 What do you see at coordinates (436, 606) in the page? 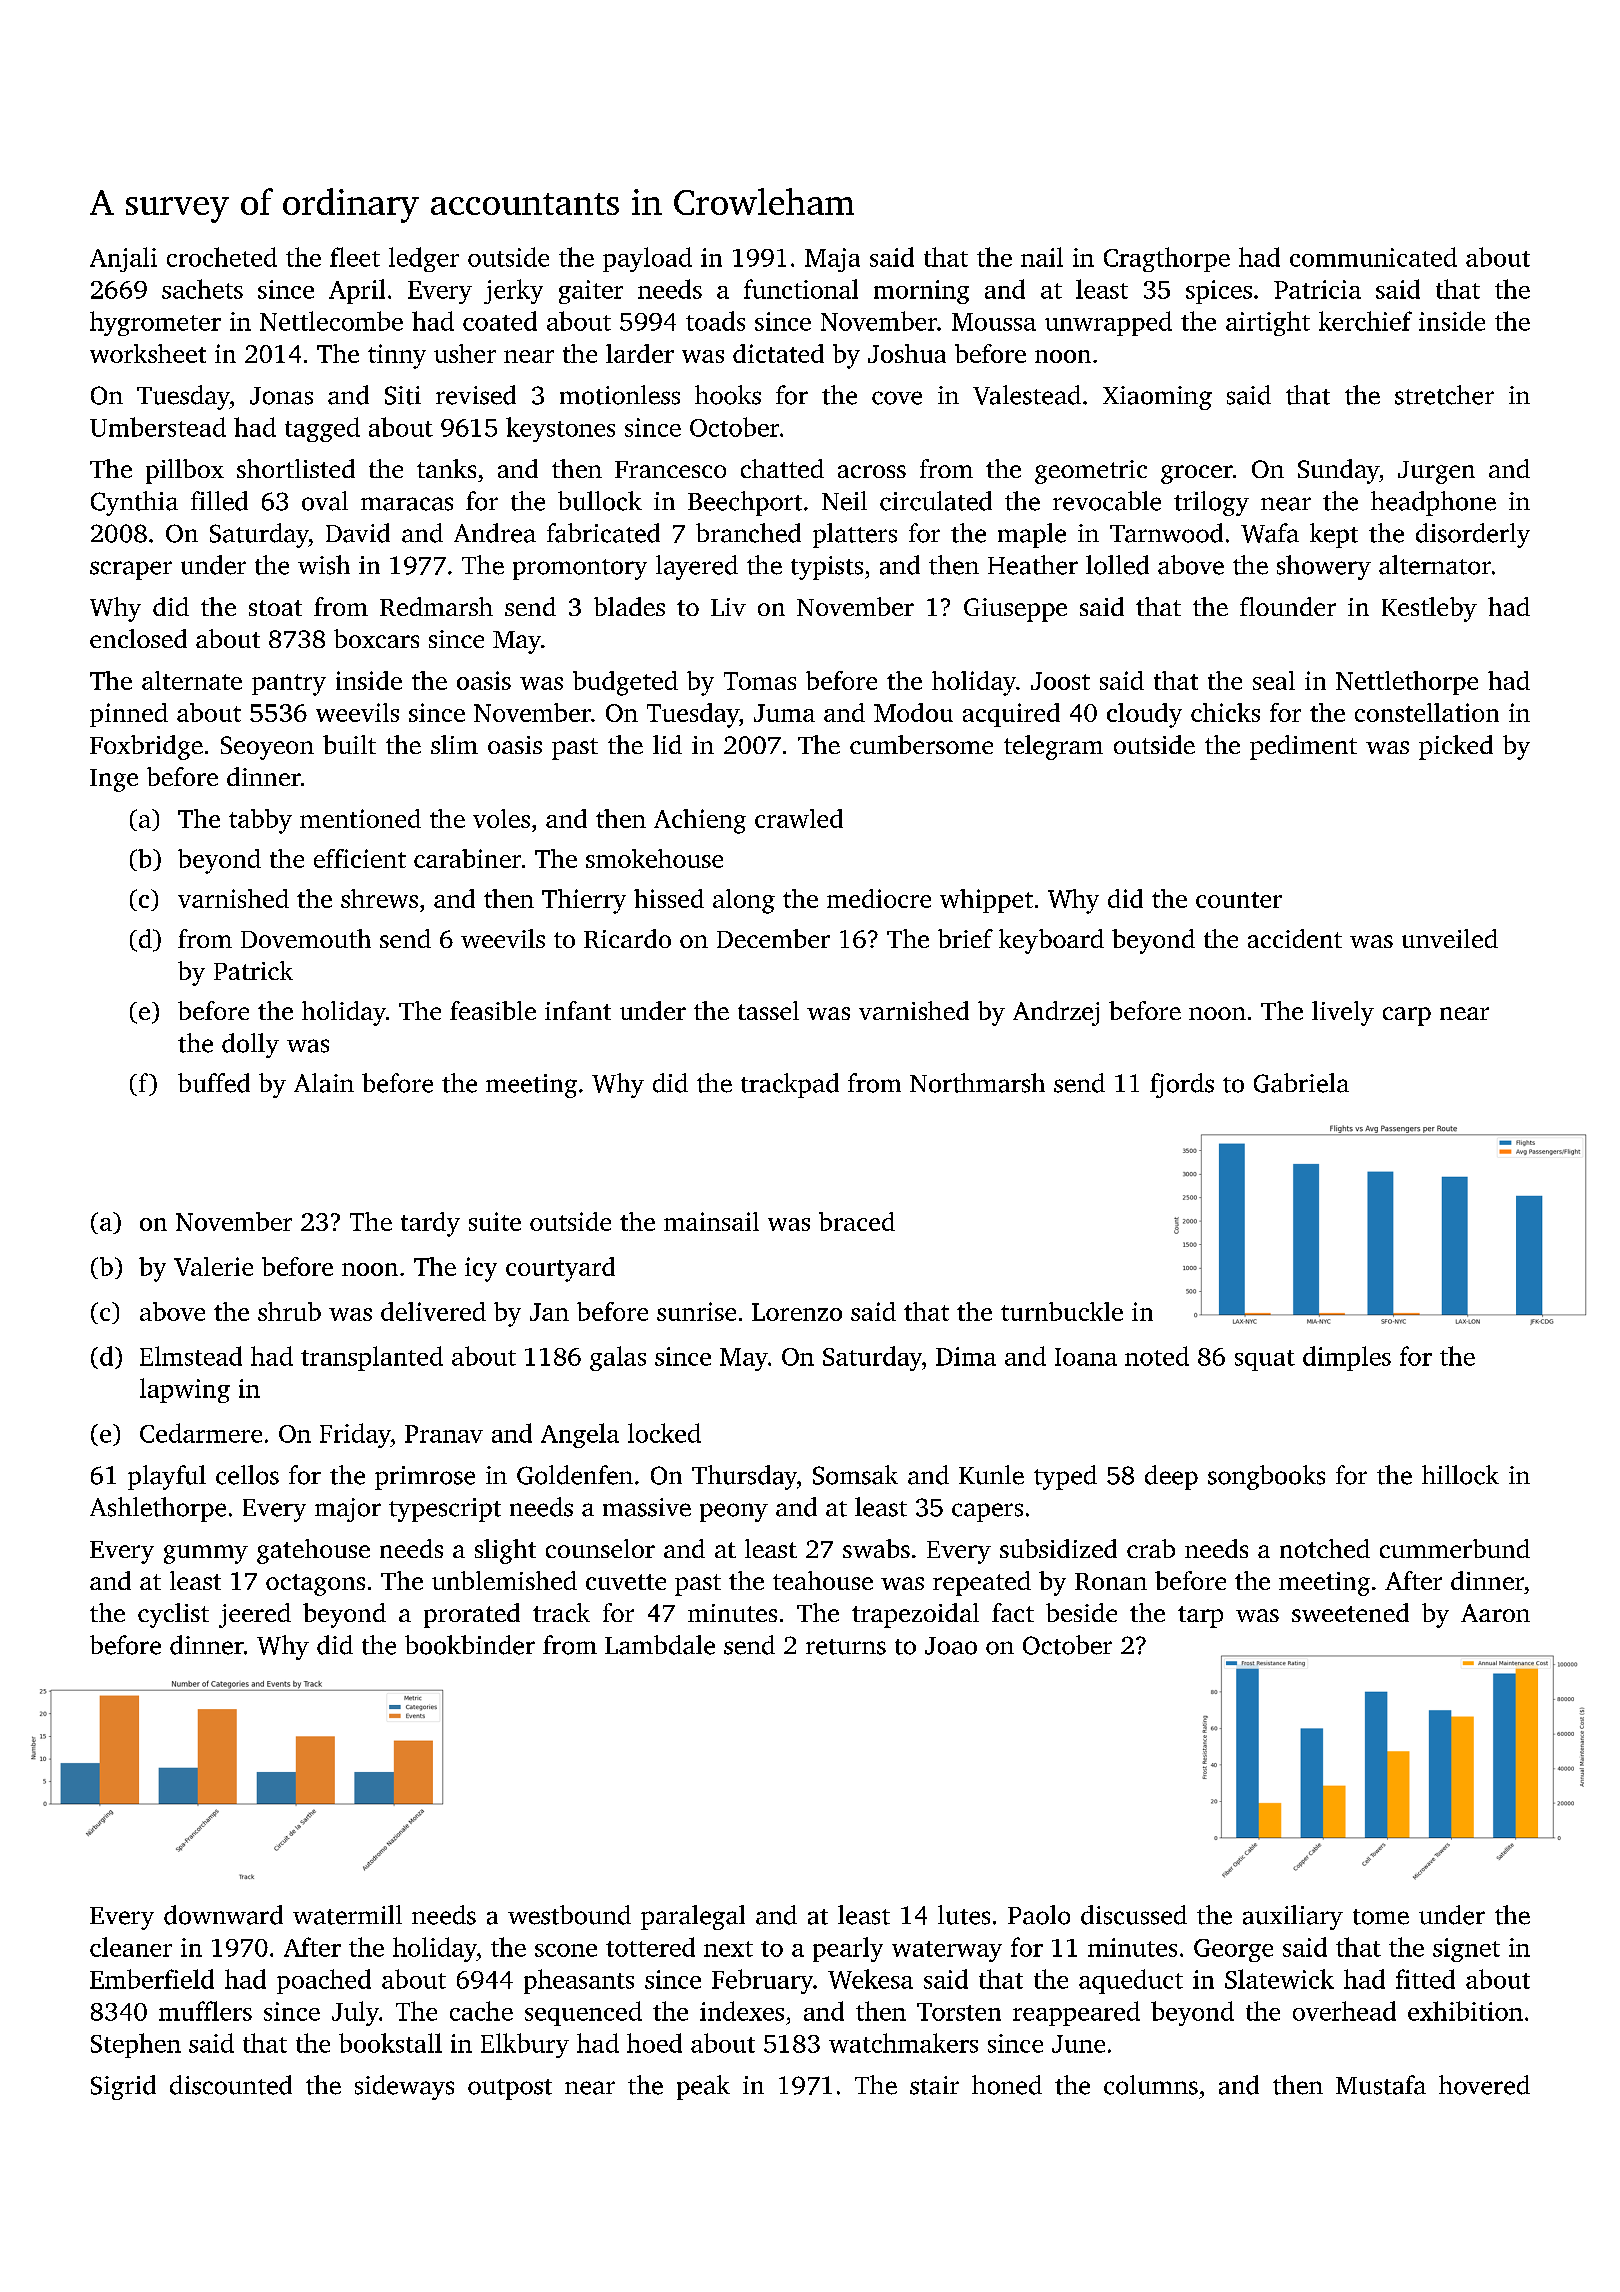
I see `Redmarsh` at bounding box center [436, 606].
